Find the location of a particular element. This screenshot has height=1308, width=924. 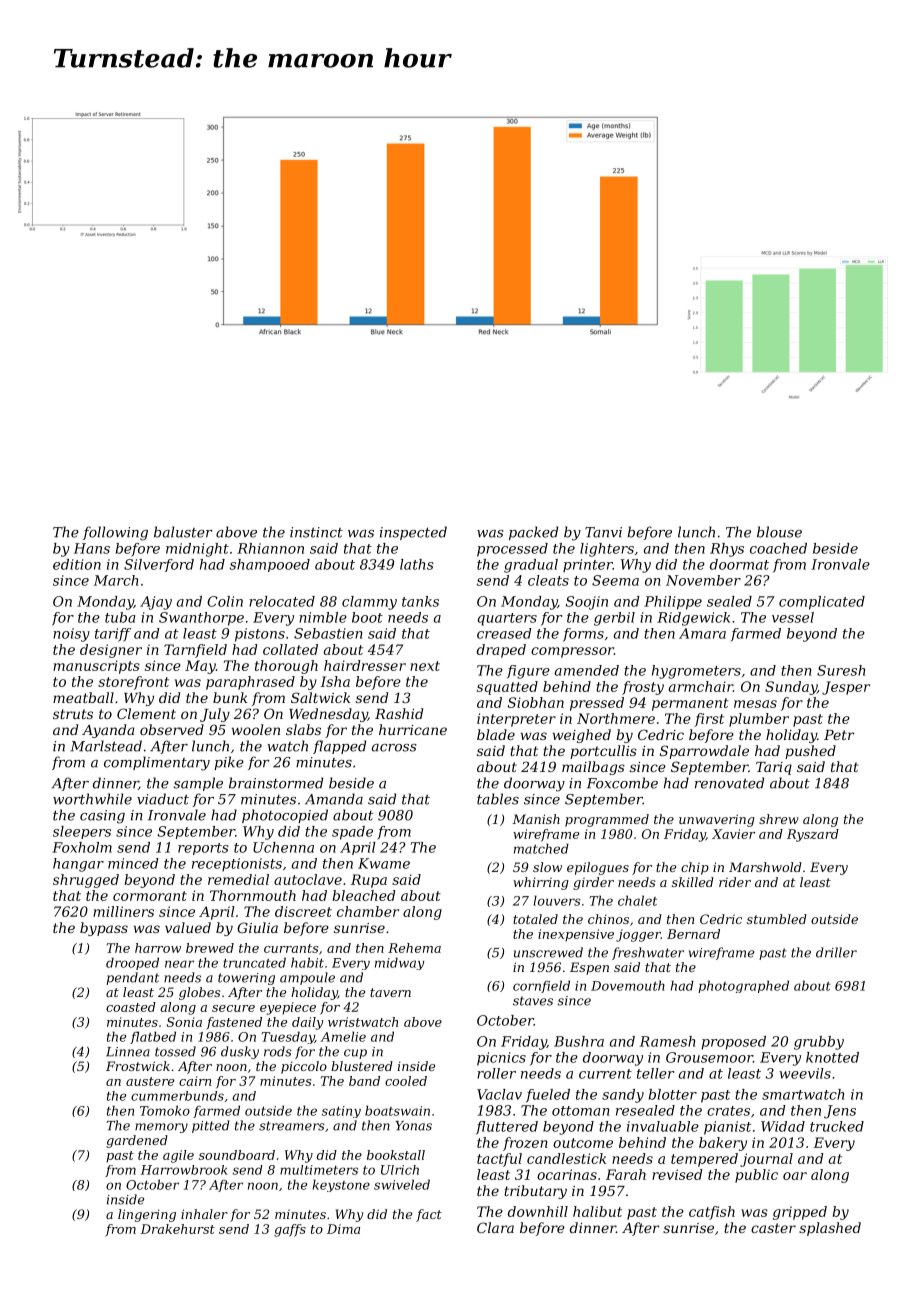

Rashid is located at coordinates (399, 713).
